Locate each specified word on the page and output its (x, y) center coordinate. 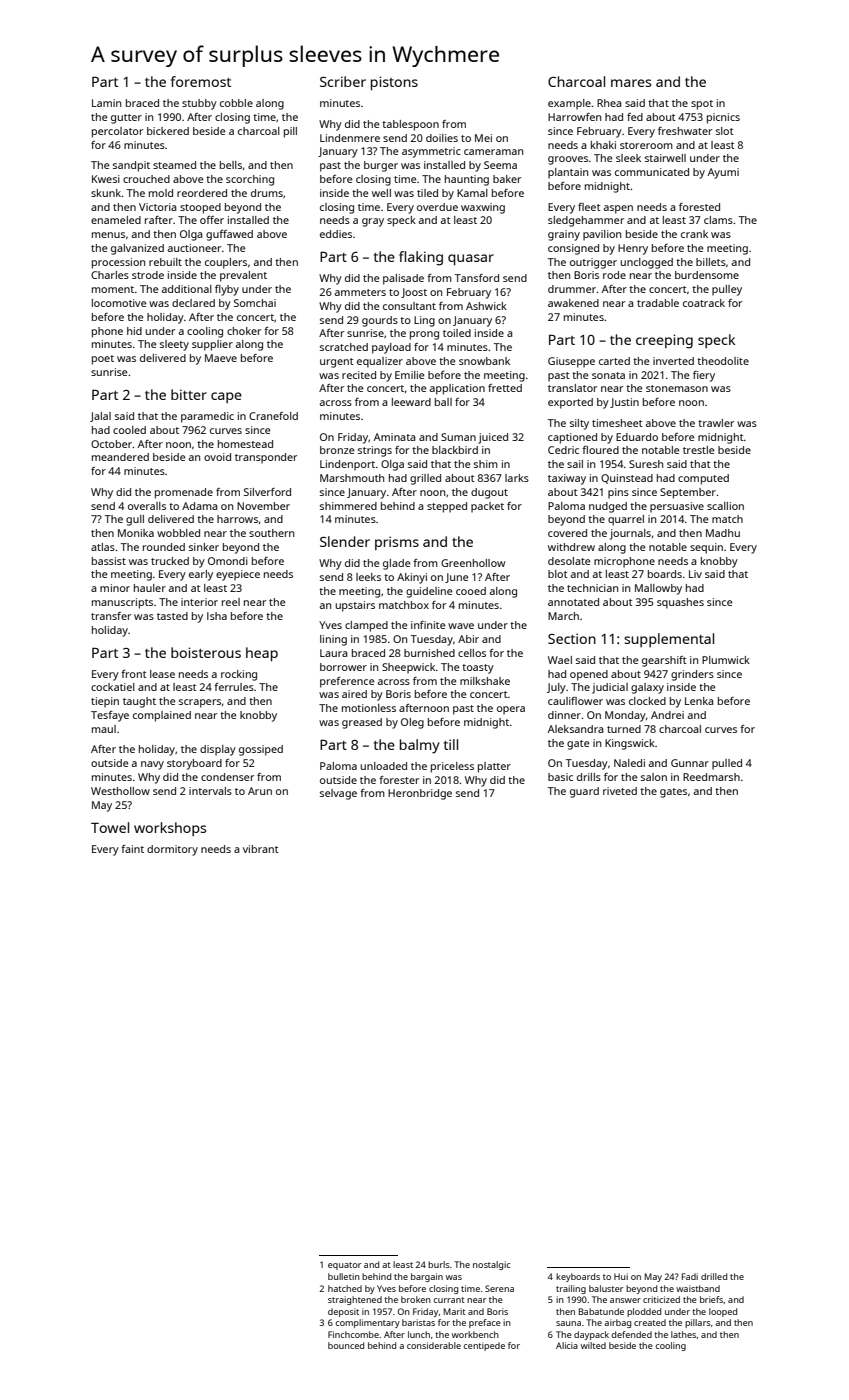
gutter (126, 119)
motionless (369, 708)
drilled (714, 1276)
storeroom (646, 145)
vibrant (261, 849)
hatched (345, 1288)
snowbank (484, 361)
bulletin (344, 1276)
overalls (147, 506)
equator (344, 1266)
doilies (442, 138)
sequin (706, 548)
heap (262, 654)
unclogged (646, 263)
